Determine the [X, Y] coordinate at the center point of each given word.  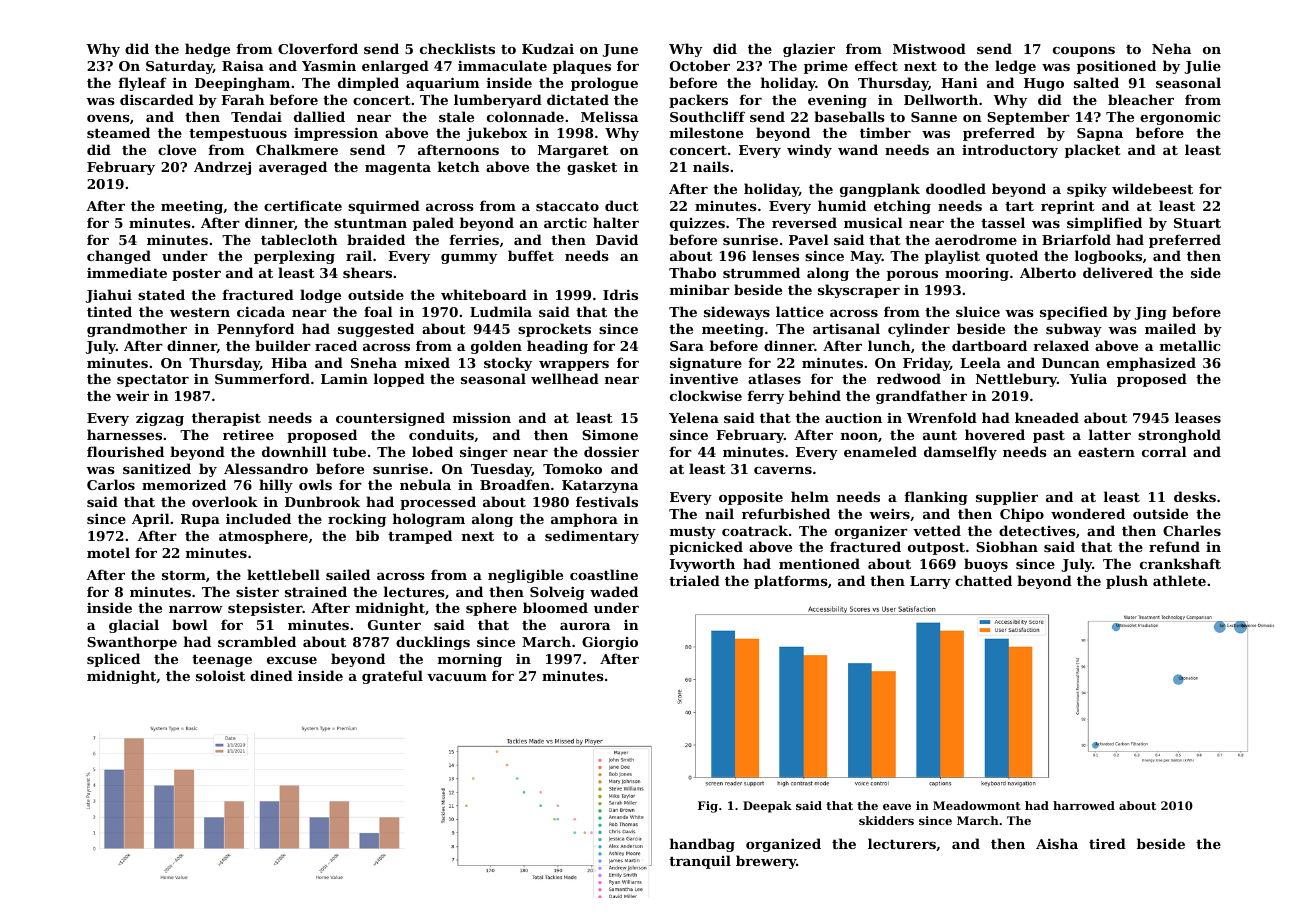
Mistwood [929, 48]
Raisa [243, 66]
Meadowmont [977, 805]
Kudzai [548, 48]
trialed [694, 580]
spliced [113, 660]
